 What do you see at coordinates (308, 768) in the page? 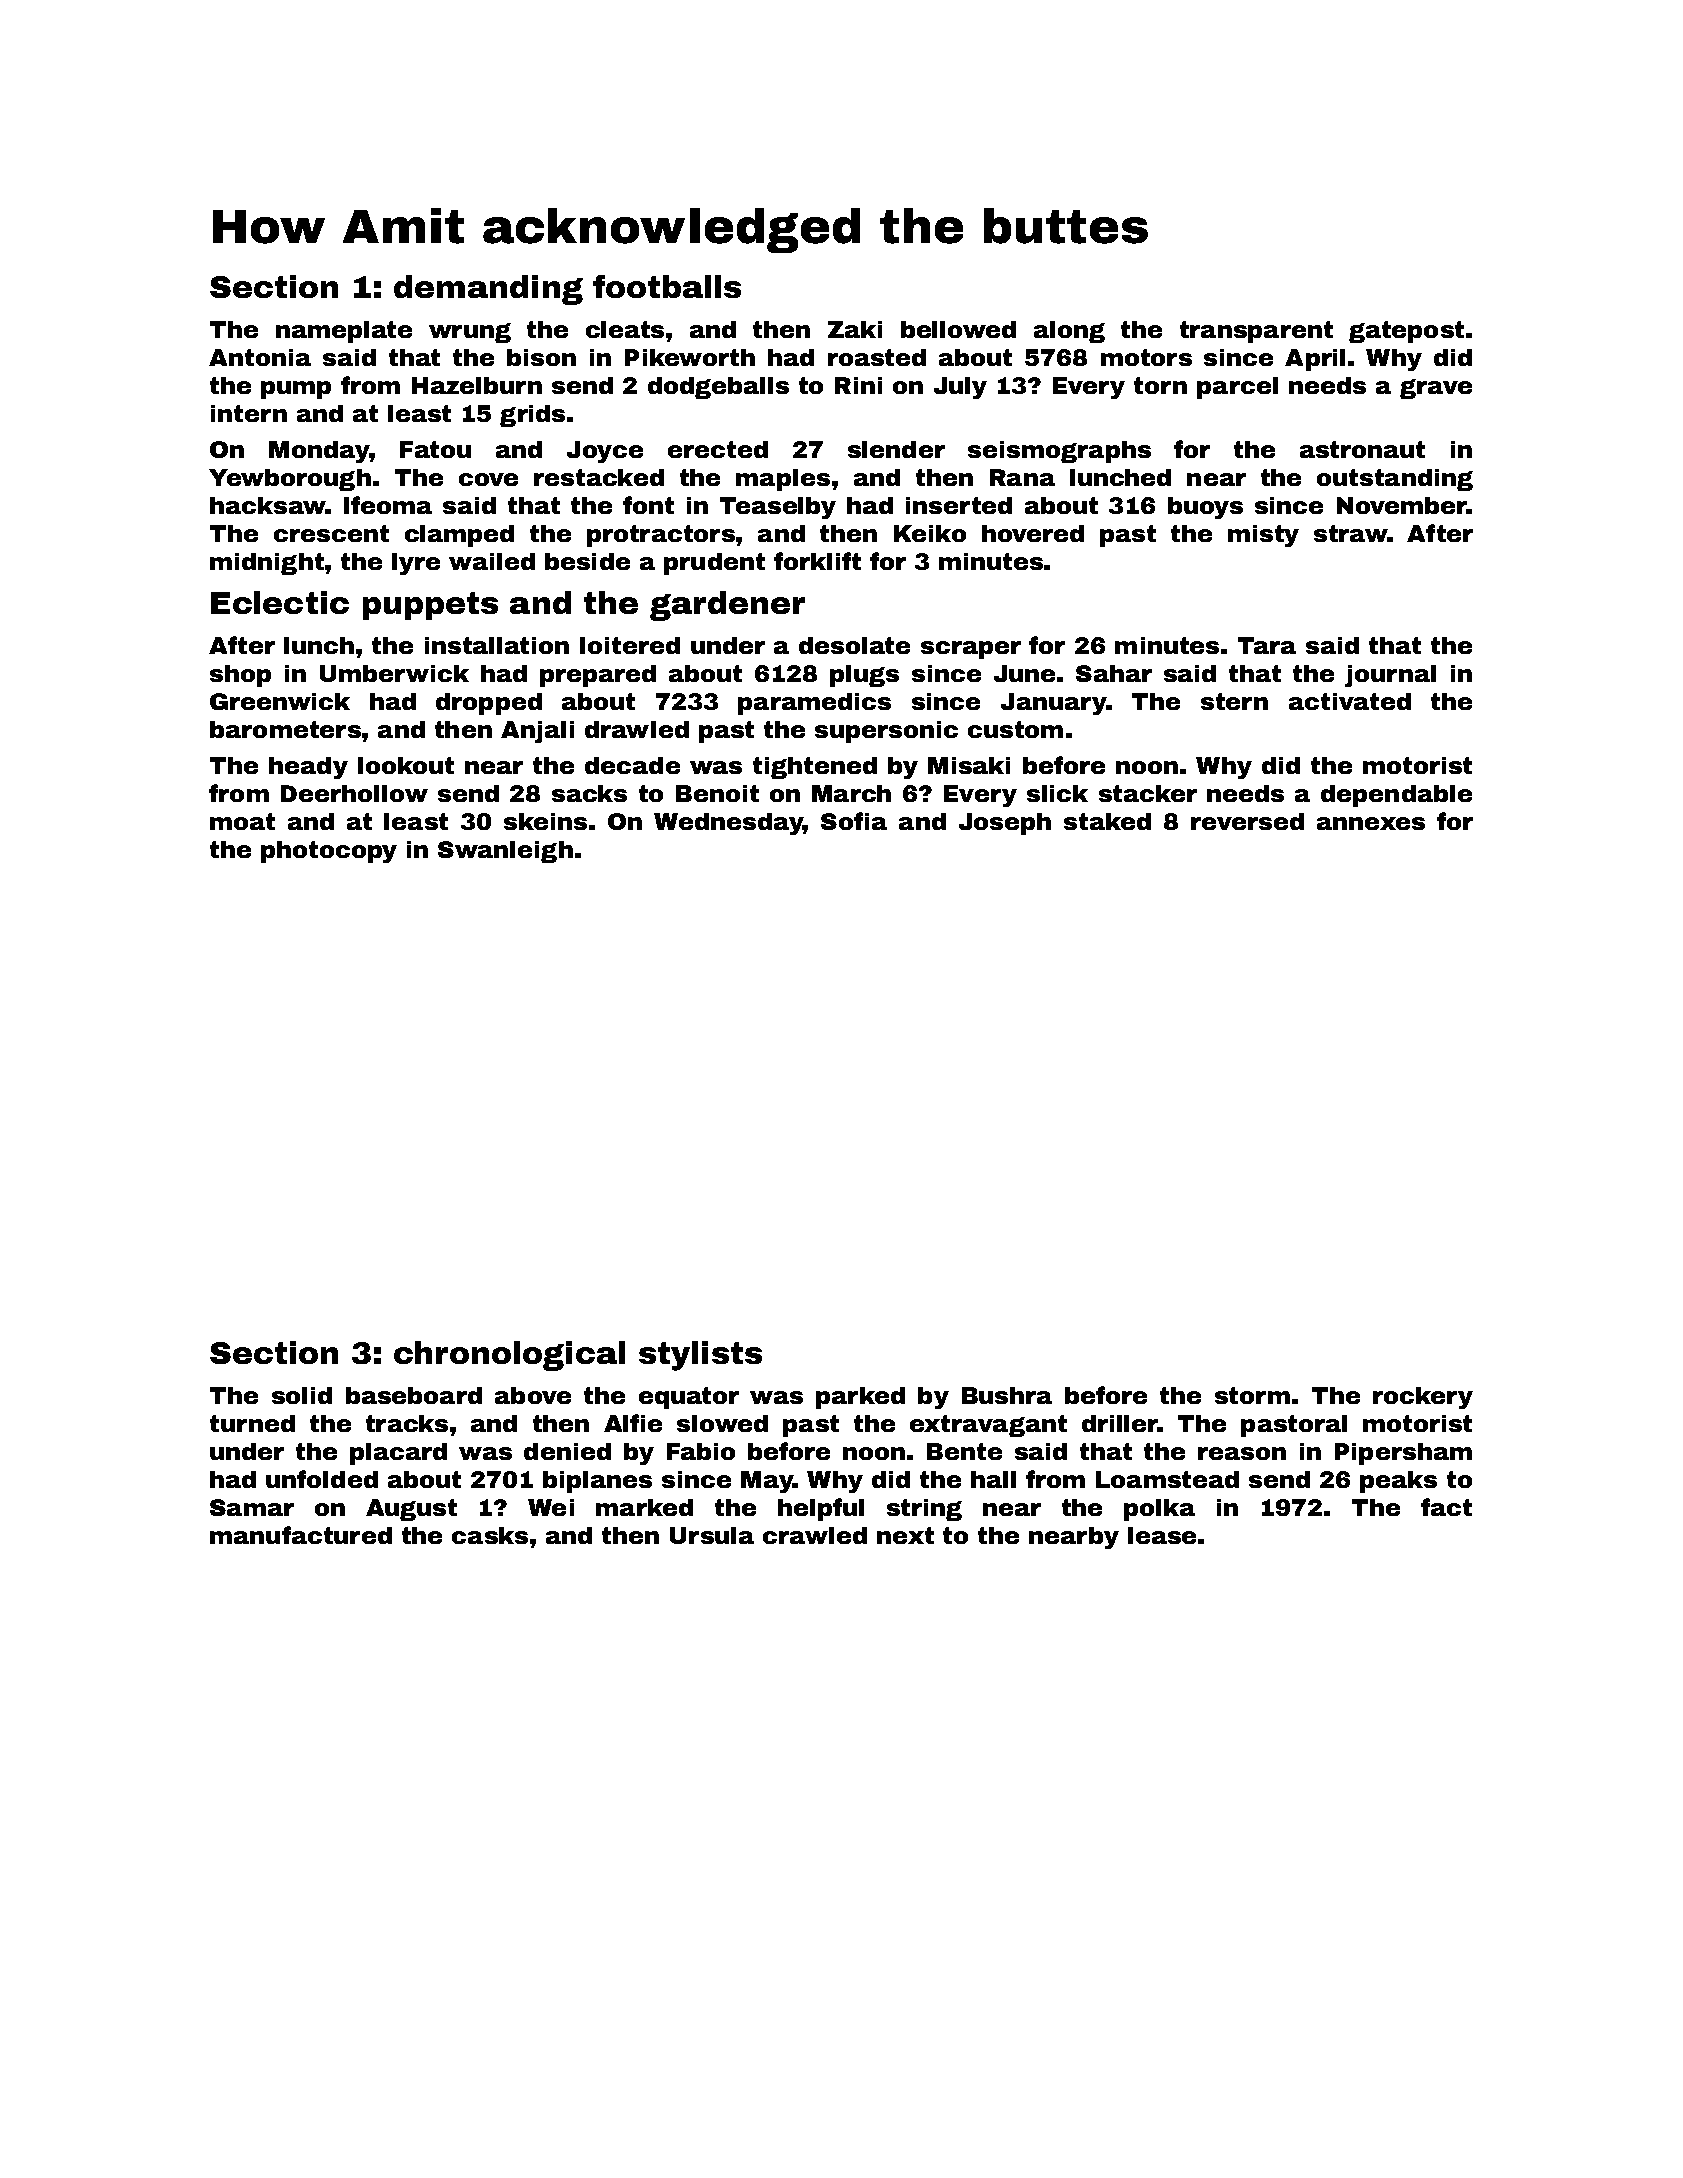
I see `heady` at bounding box center [308, 768].
